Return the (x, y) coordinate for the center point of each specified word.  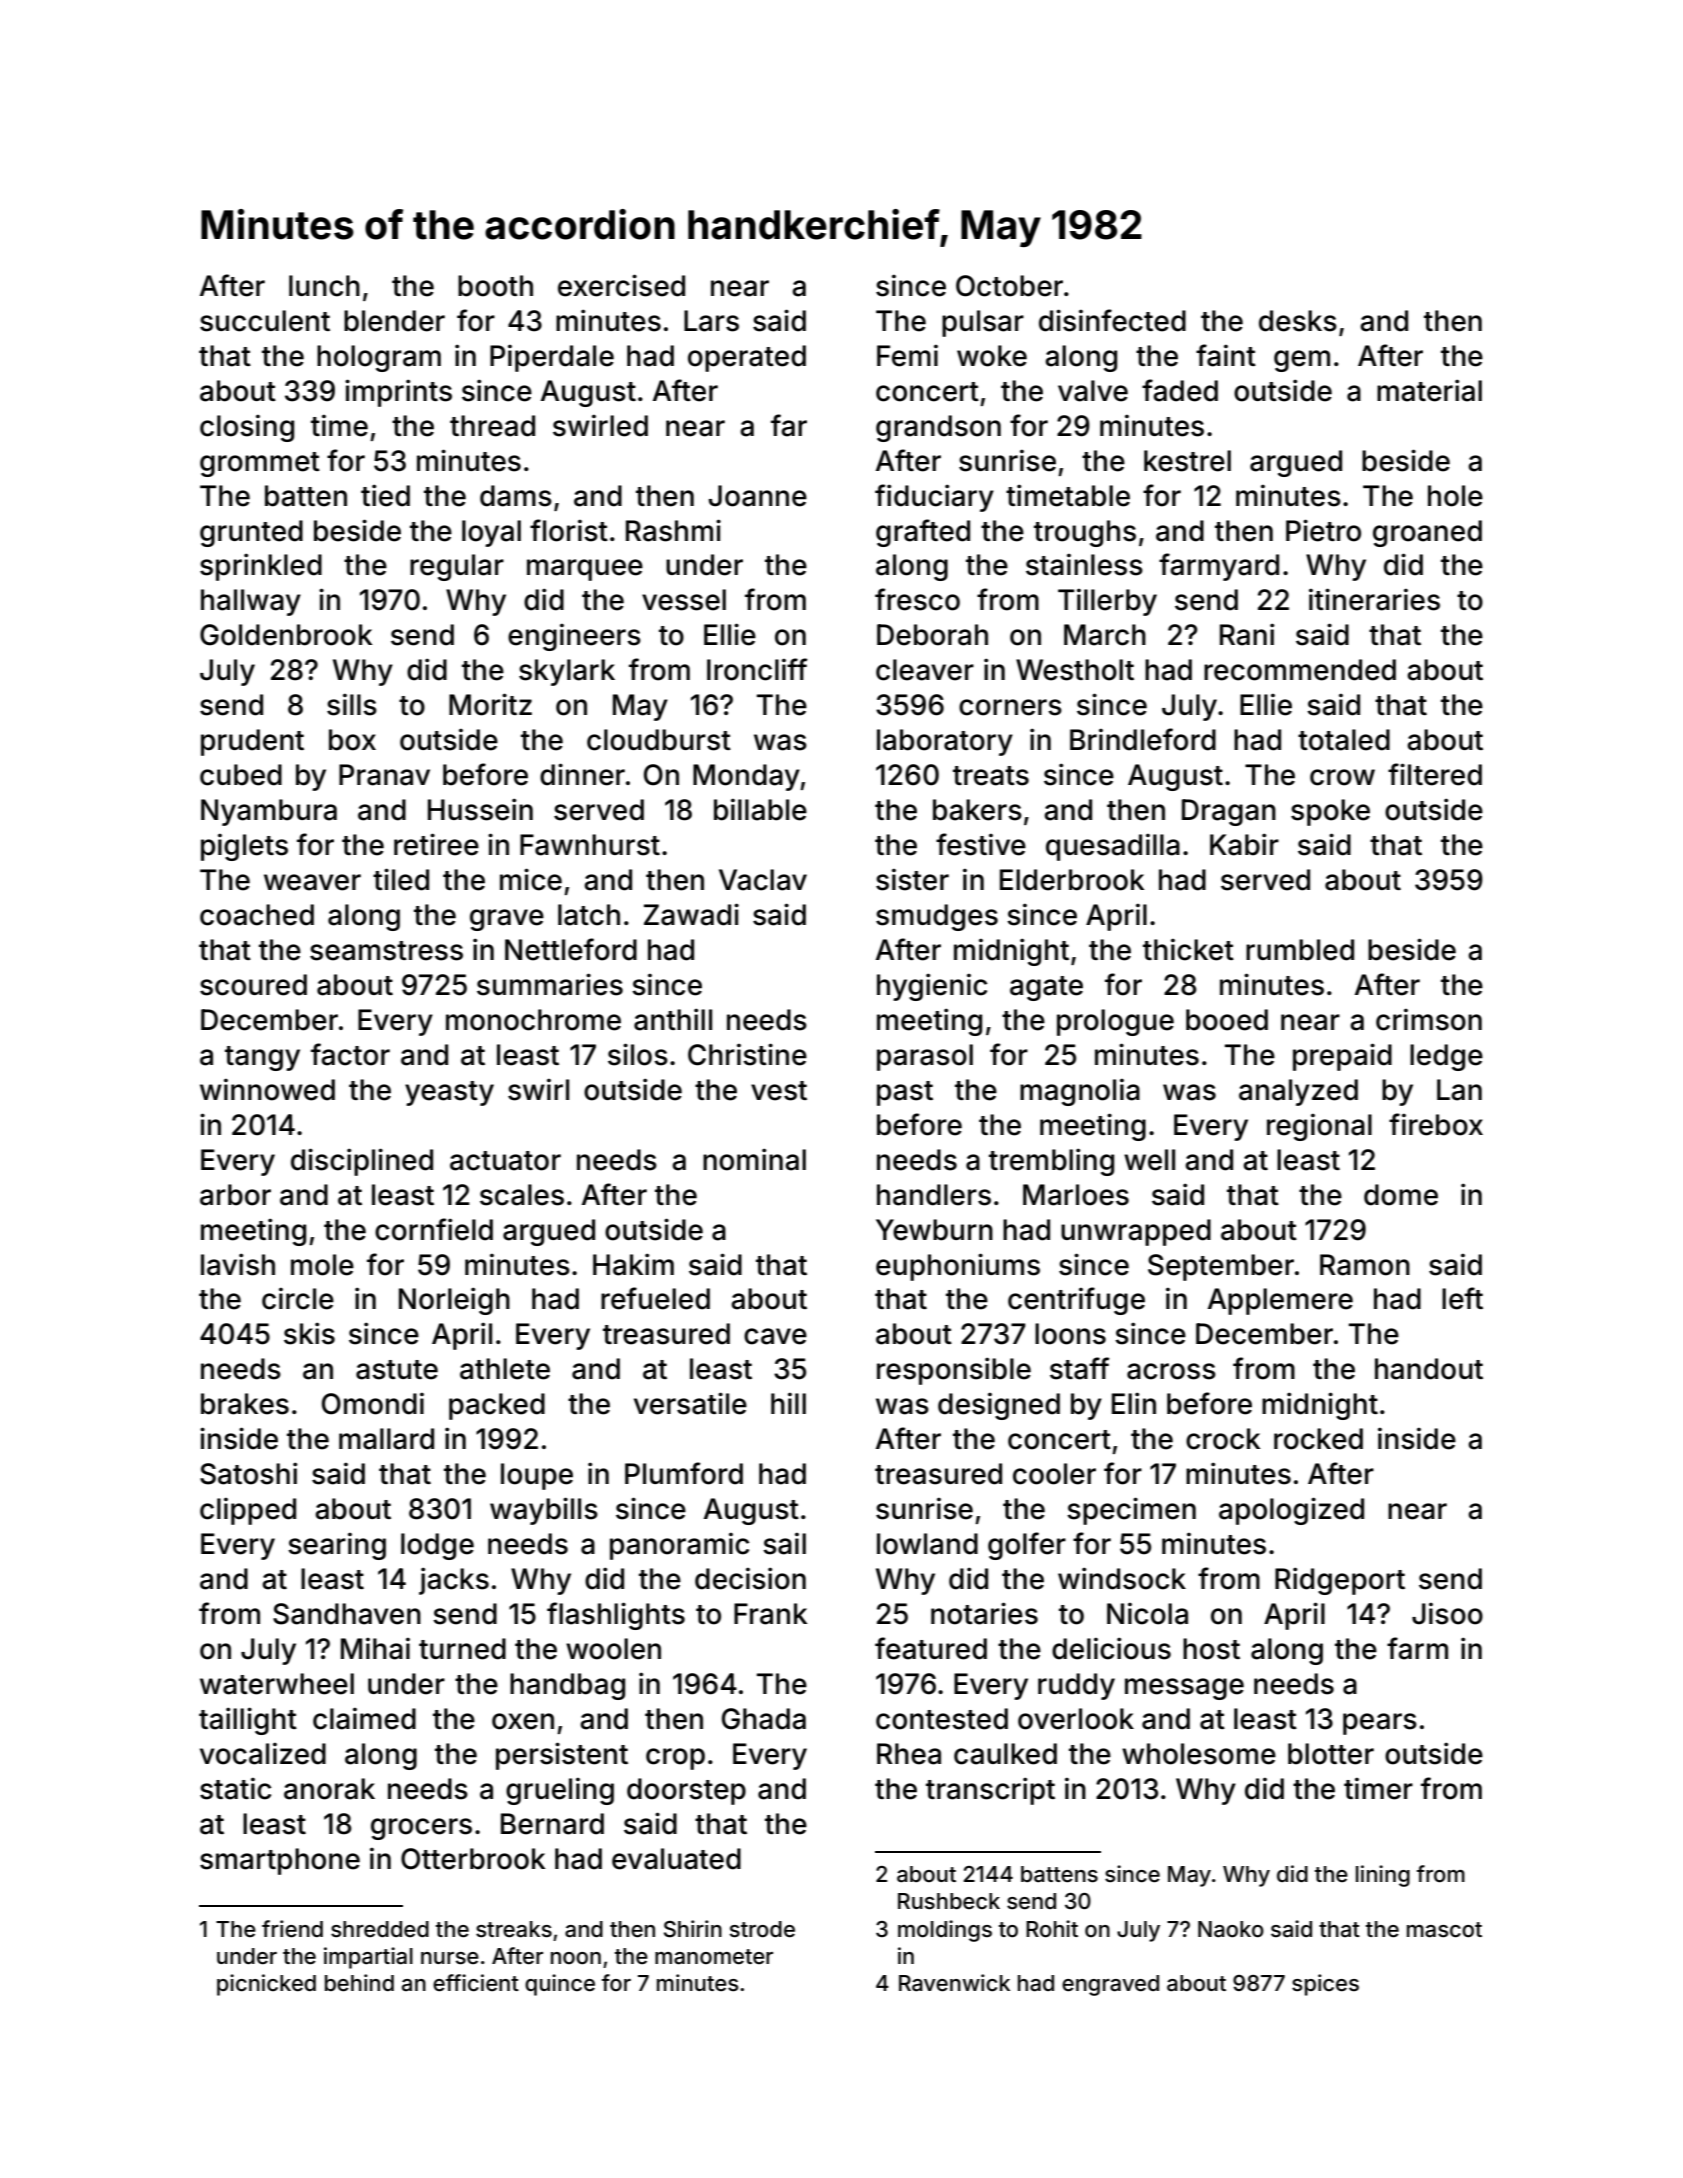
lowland (927, 1544)
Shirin (693, 1929)
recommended (1300, 670)
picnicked (266, 1985)
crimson (1429, 1019)
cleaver (925, 670)
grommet (260, 464)
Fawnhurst (590, 845)
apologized (1291, 1511)
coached (257, 915)
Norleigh (454, 1301)
